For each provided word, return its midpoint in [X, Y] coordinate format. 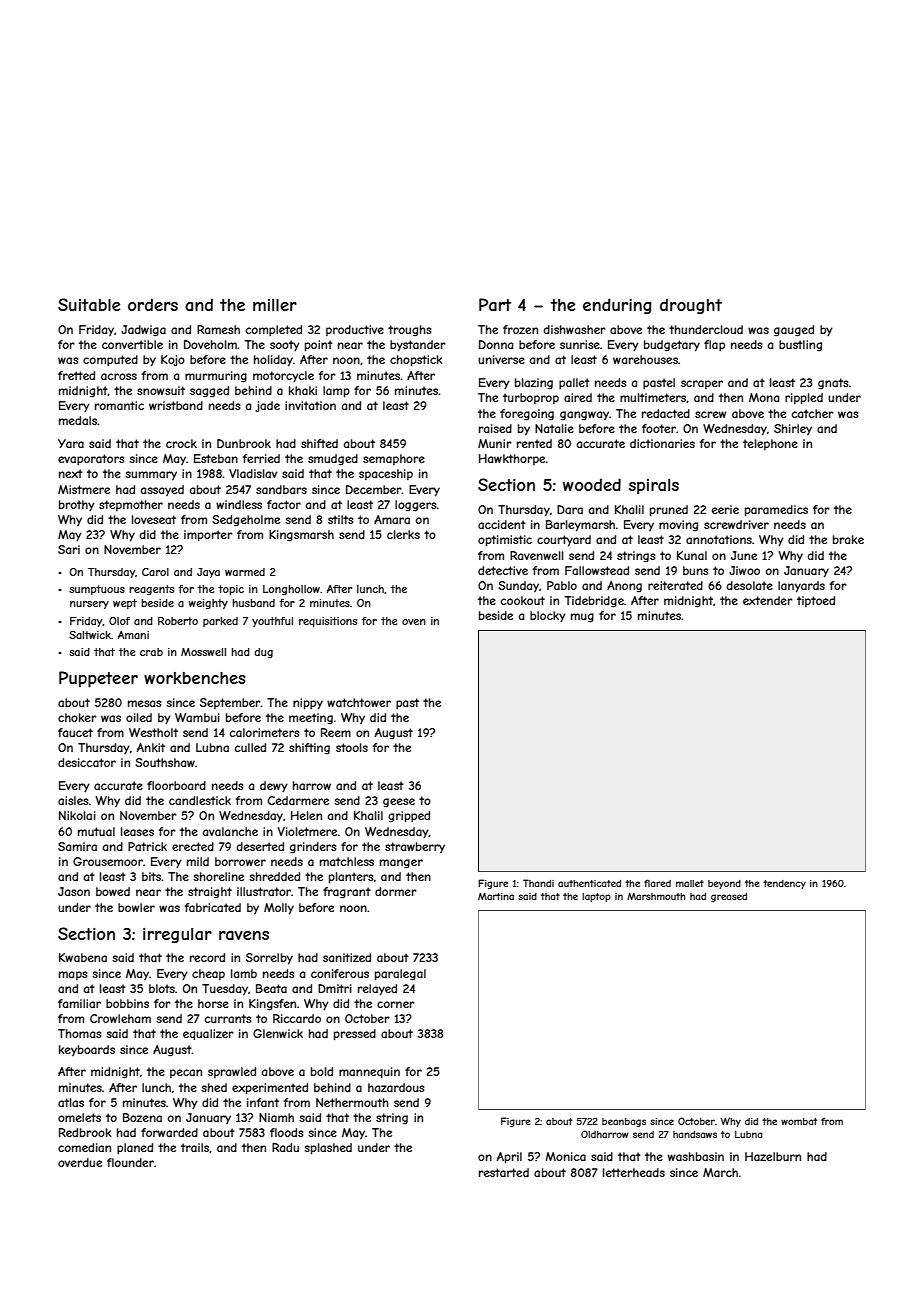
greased [729, 897]
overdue [80, 1162]
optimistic [505, 541]
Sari [69, 549]
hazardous [396, 1087]
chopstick [416, 361]
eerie [725, 509]
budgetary [672, 346]
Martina [496, 896]
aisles [73, 800]
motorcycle [283, 377]
